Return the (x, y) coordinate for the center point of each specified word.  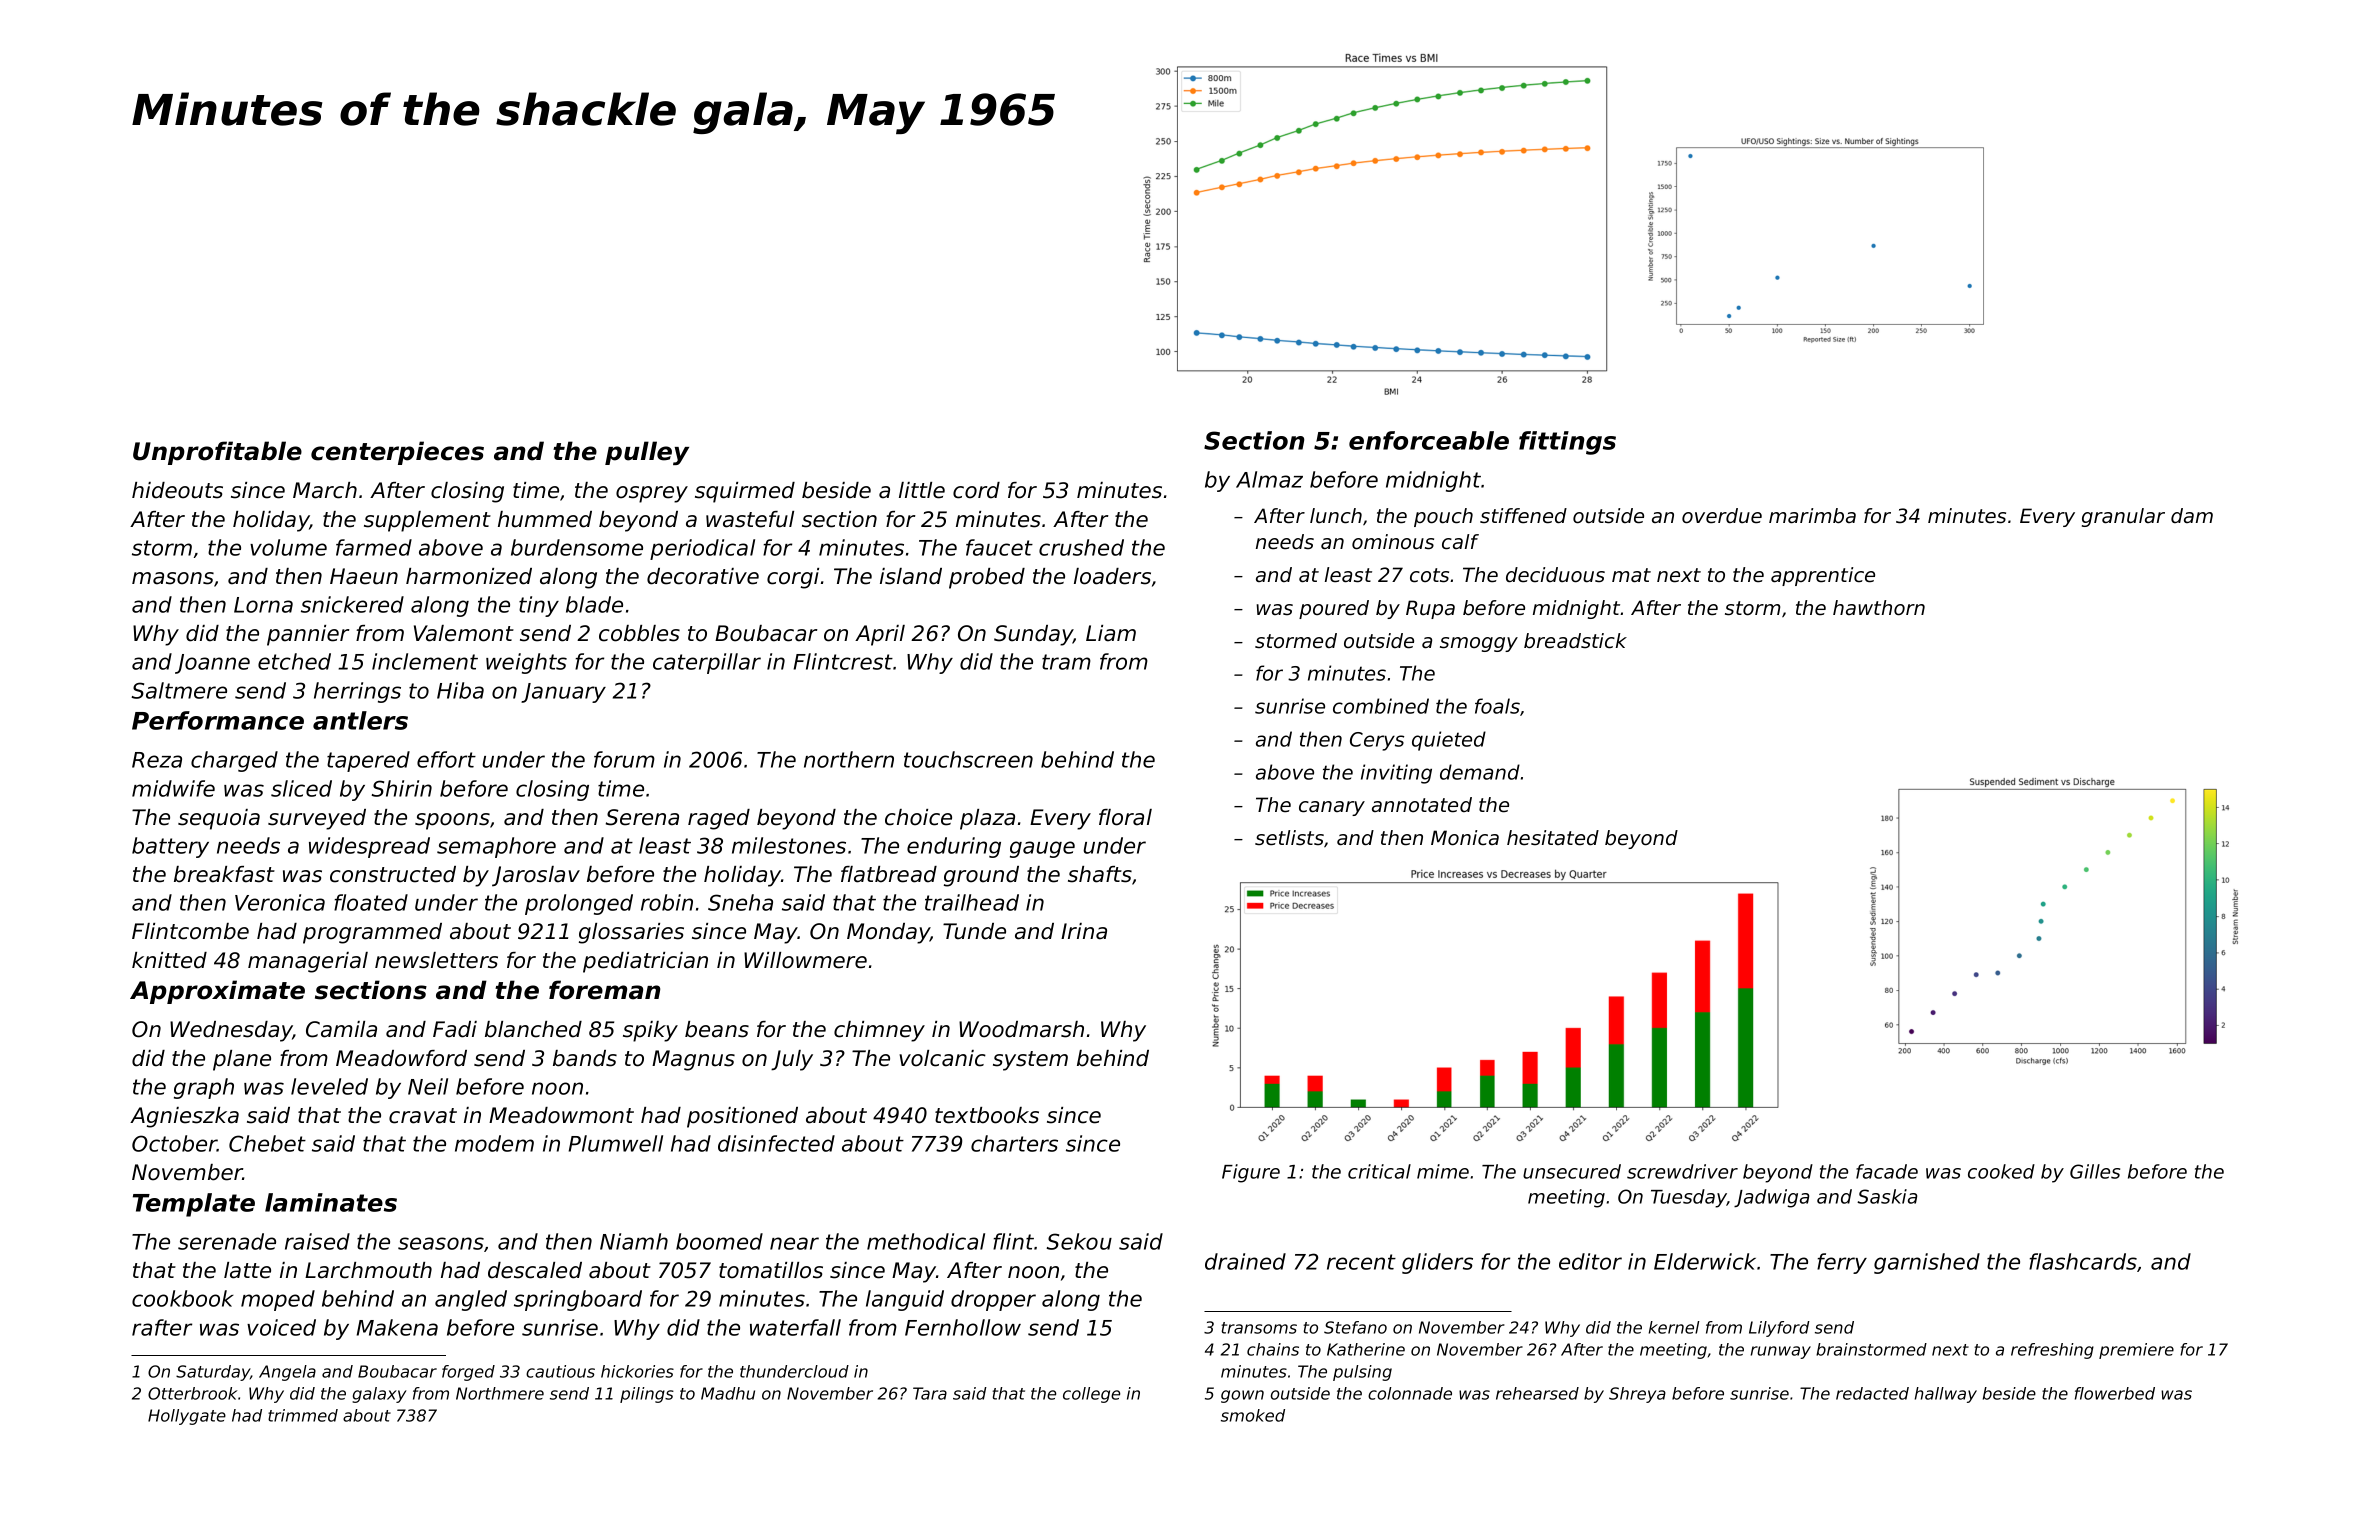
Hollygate (187, 1417)
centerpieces (397, 453)
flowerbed (2115, 1393)
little (922, 490)
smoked (1253, 1415)
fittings (1567, 443)
